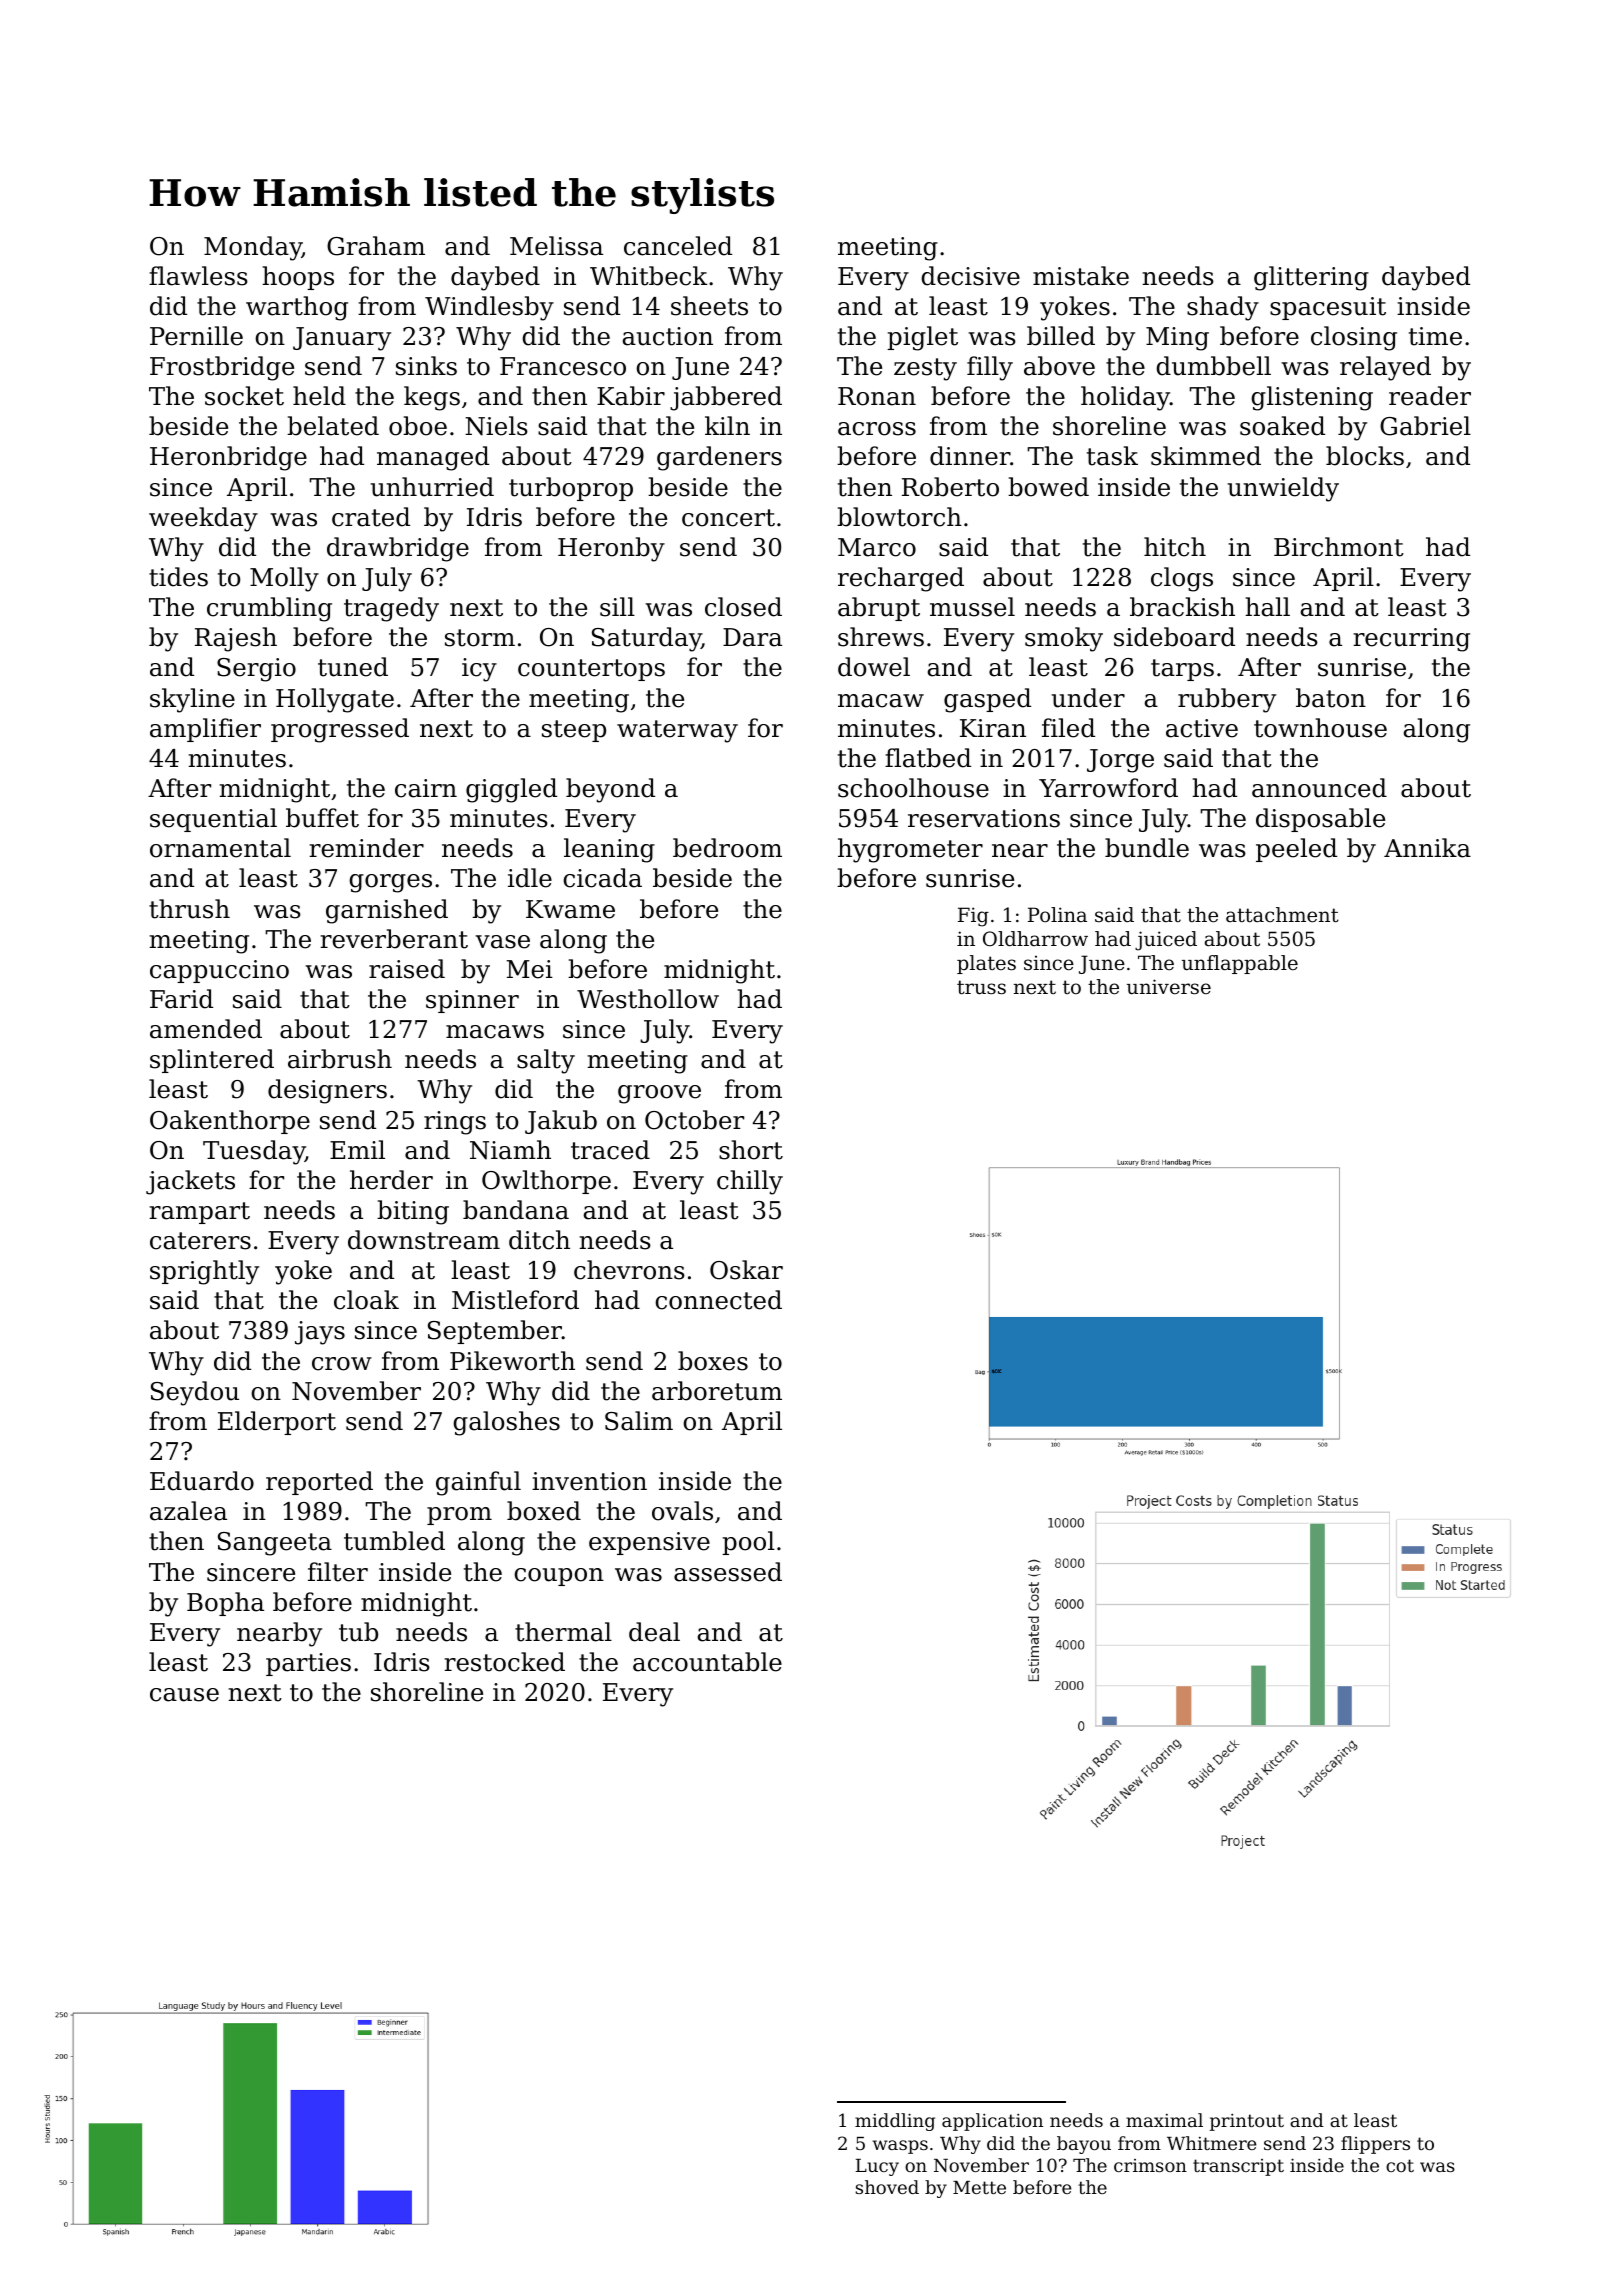 The width and height of the page is (1620, 2292). Describe the element at coordinates (1150, 2165) in the page. I see `crimson` at that location.
